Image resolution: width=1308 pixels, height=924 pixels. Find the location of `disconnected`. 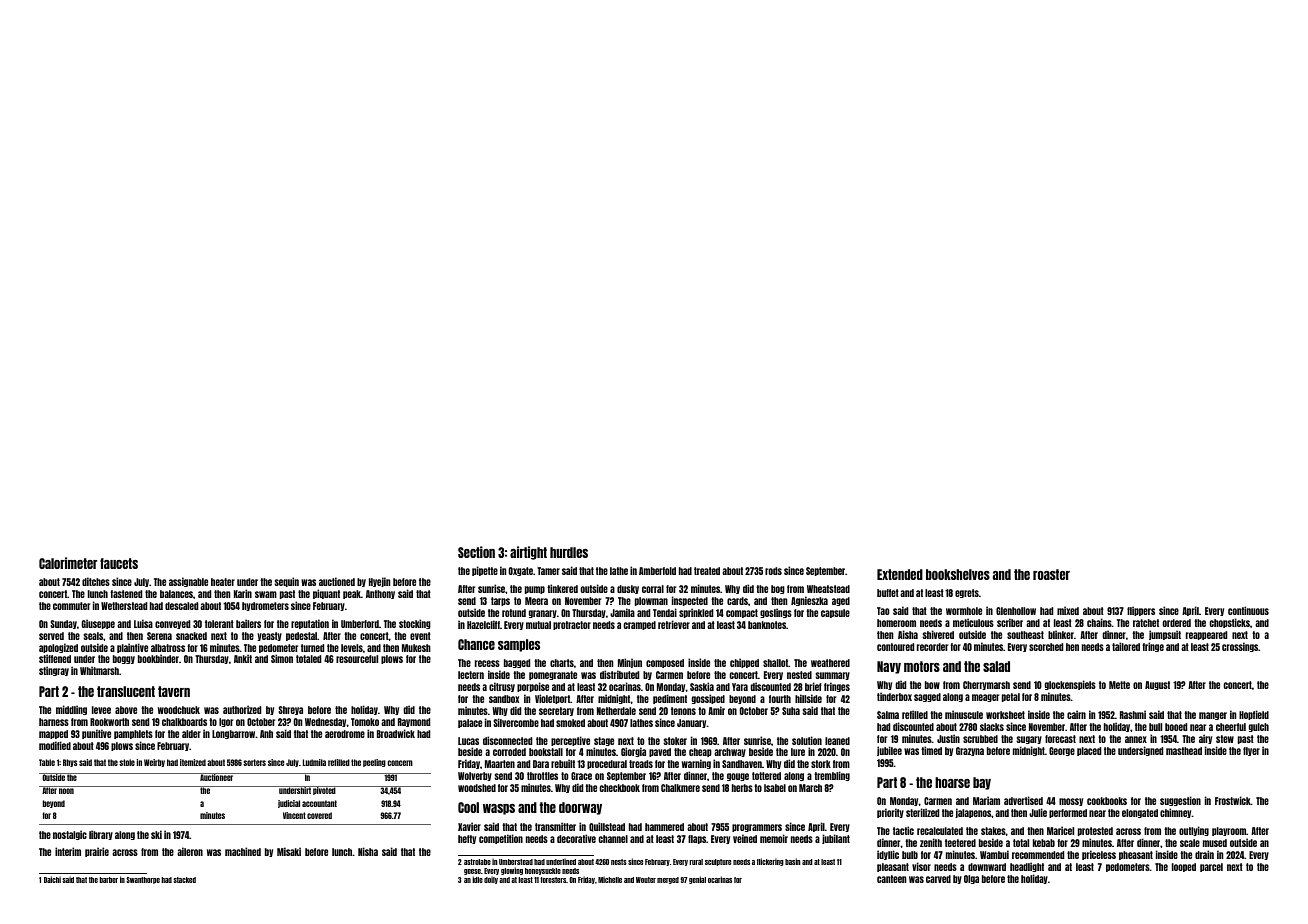

disconnected is located at coordinates (507, 740).
